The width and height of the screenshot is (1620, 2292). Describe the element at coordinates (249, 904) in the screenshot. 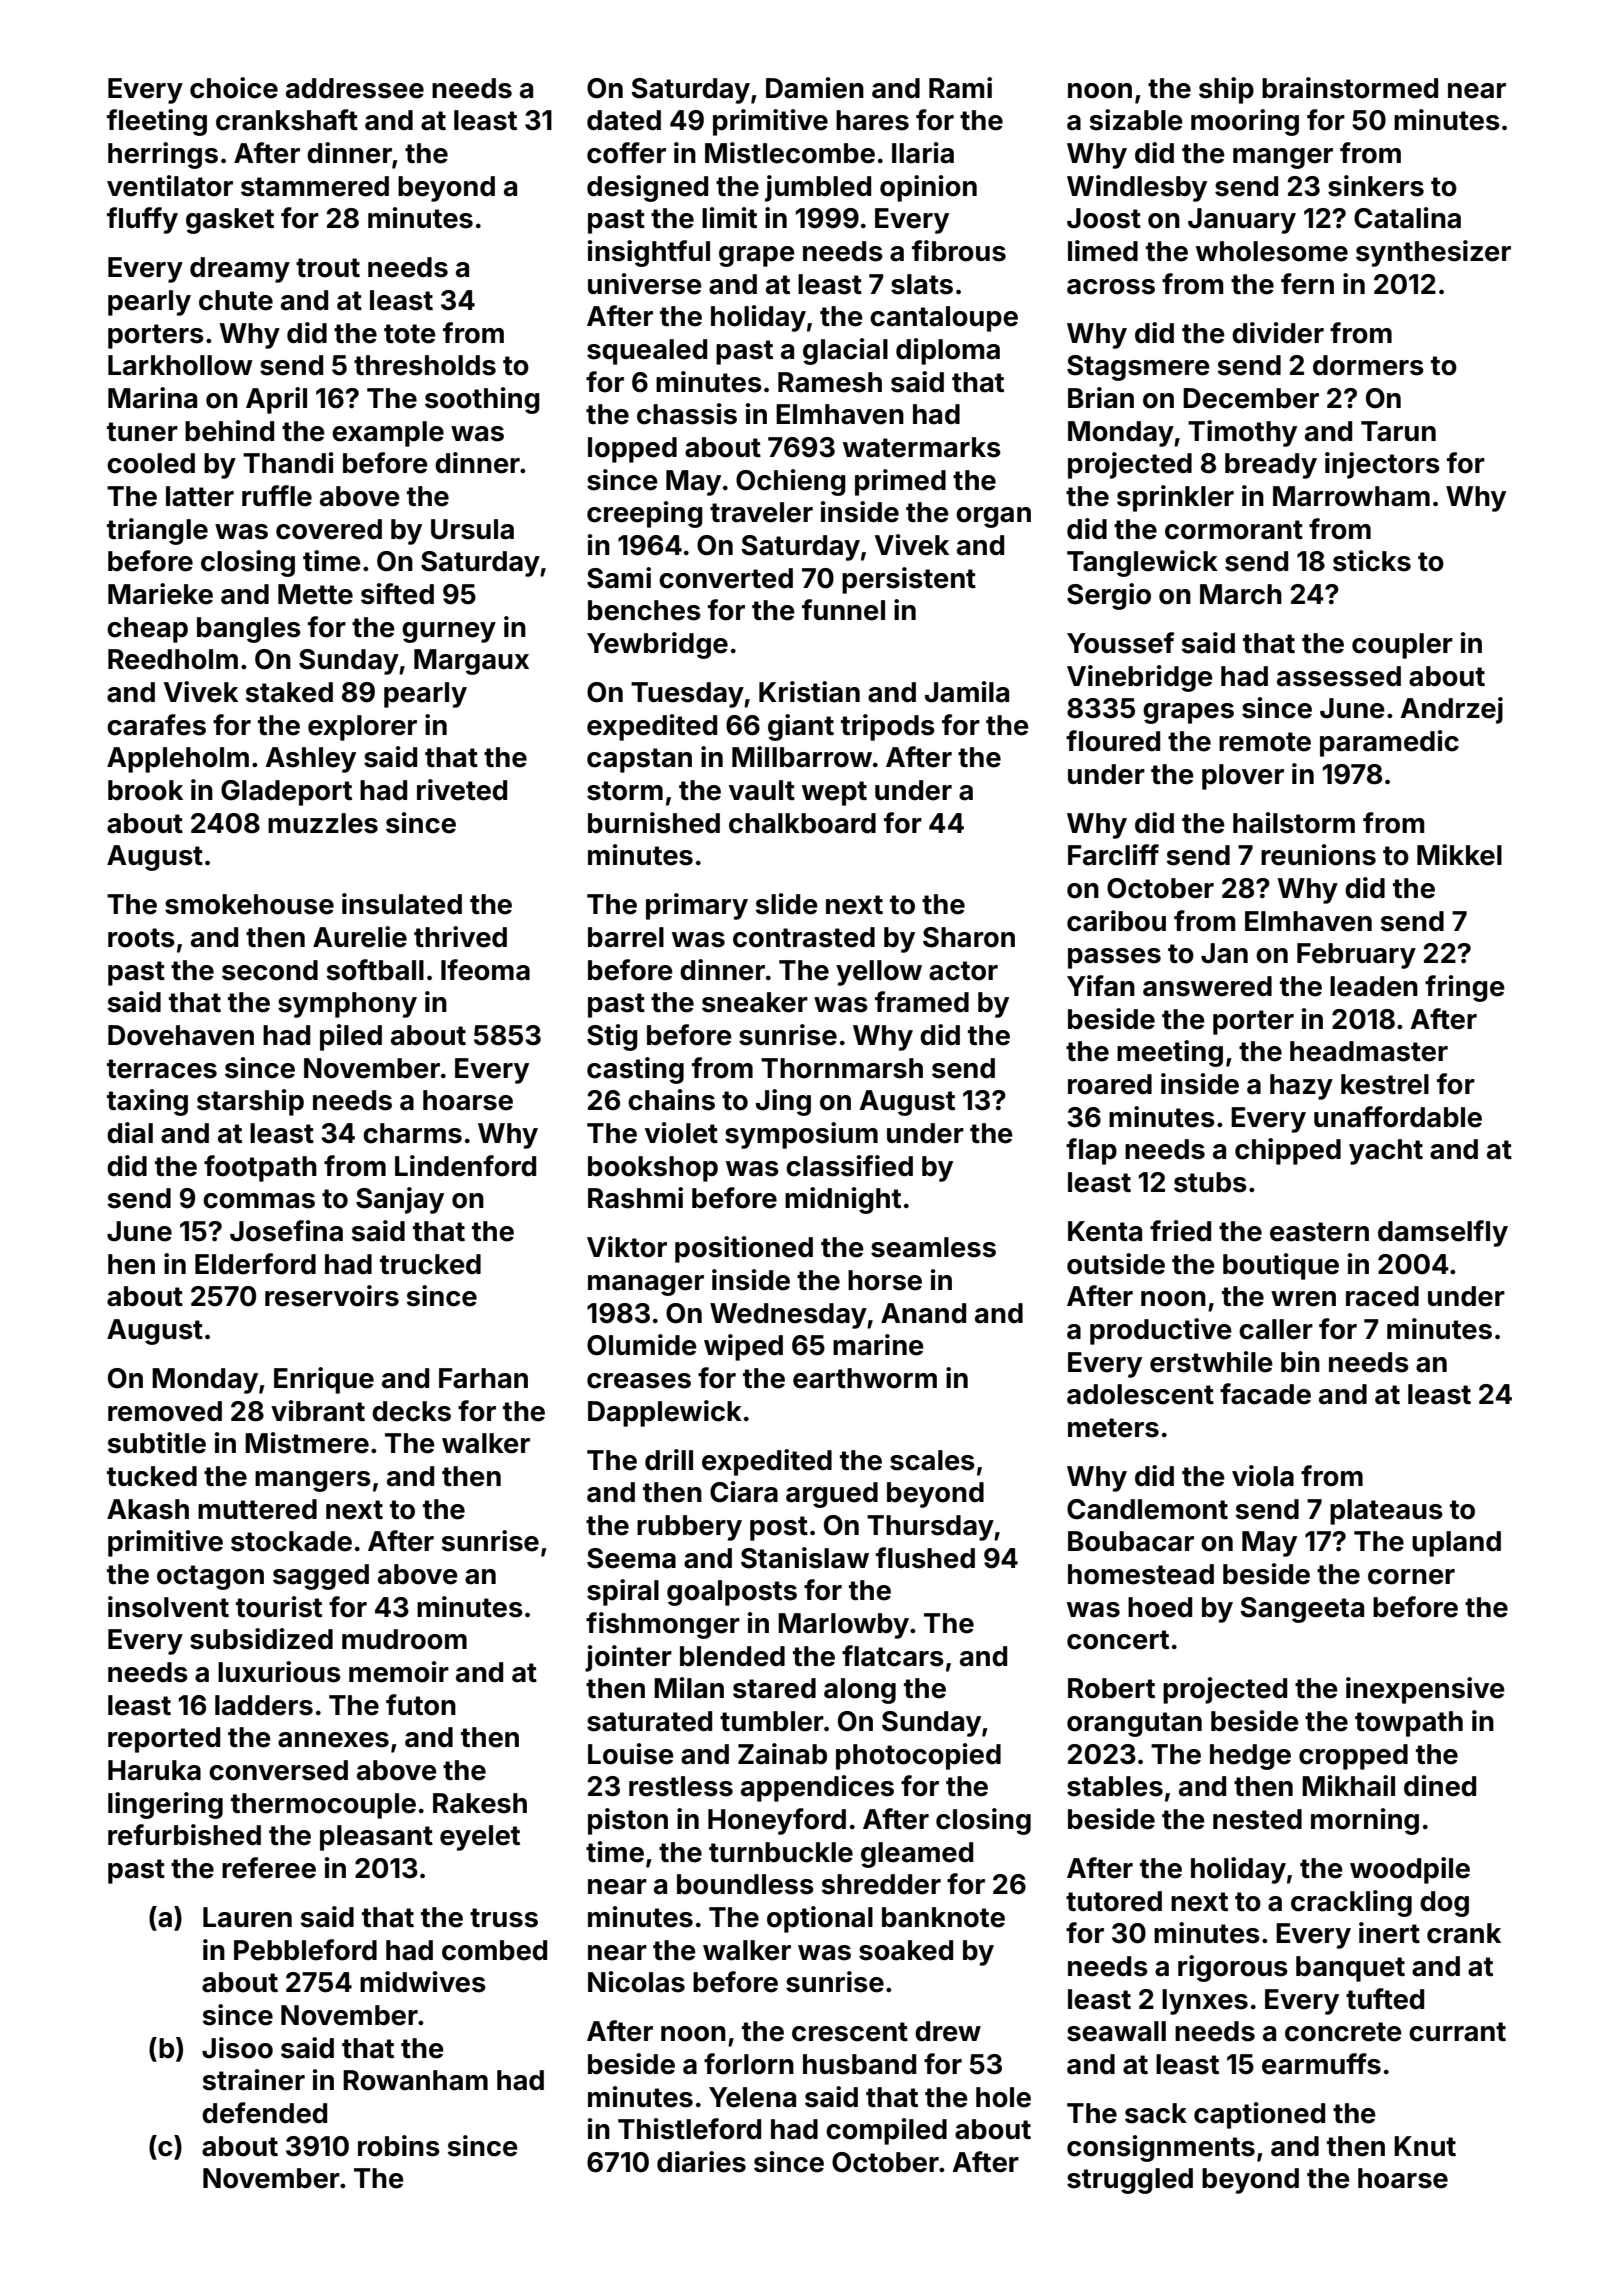

I see `smokehouse` at that location.
